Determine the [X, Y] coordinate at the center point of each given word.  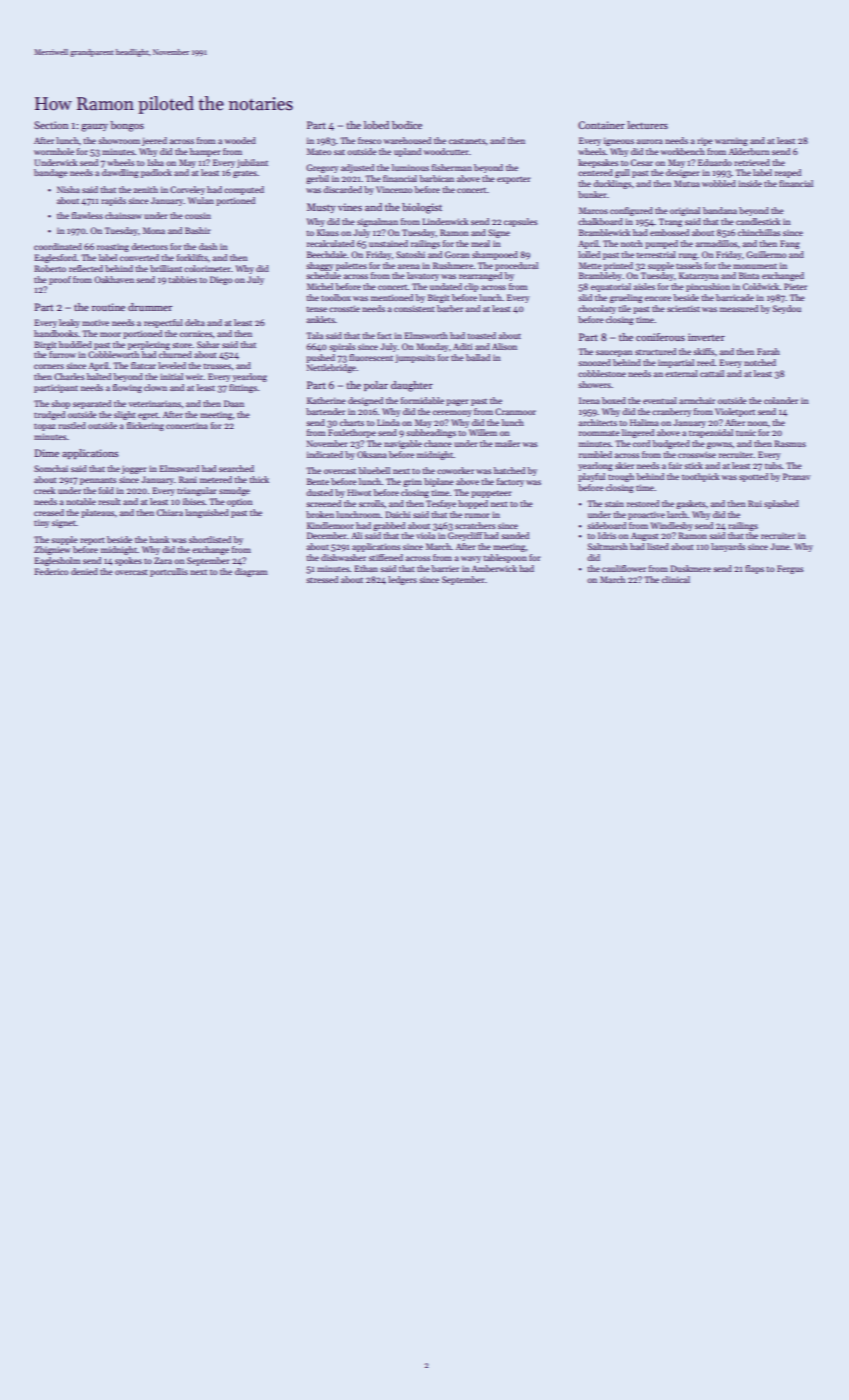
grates [245, 174]
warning [731, 141]
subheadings [431, 433]
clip [471, 287]
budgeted [671, 444]
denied [84, 571]
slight [125, 415]
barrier [445, 568]
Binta [749, 275]
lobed [376, 125]
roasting [113, 248]
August [645, 537]
